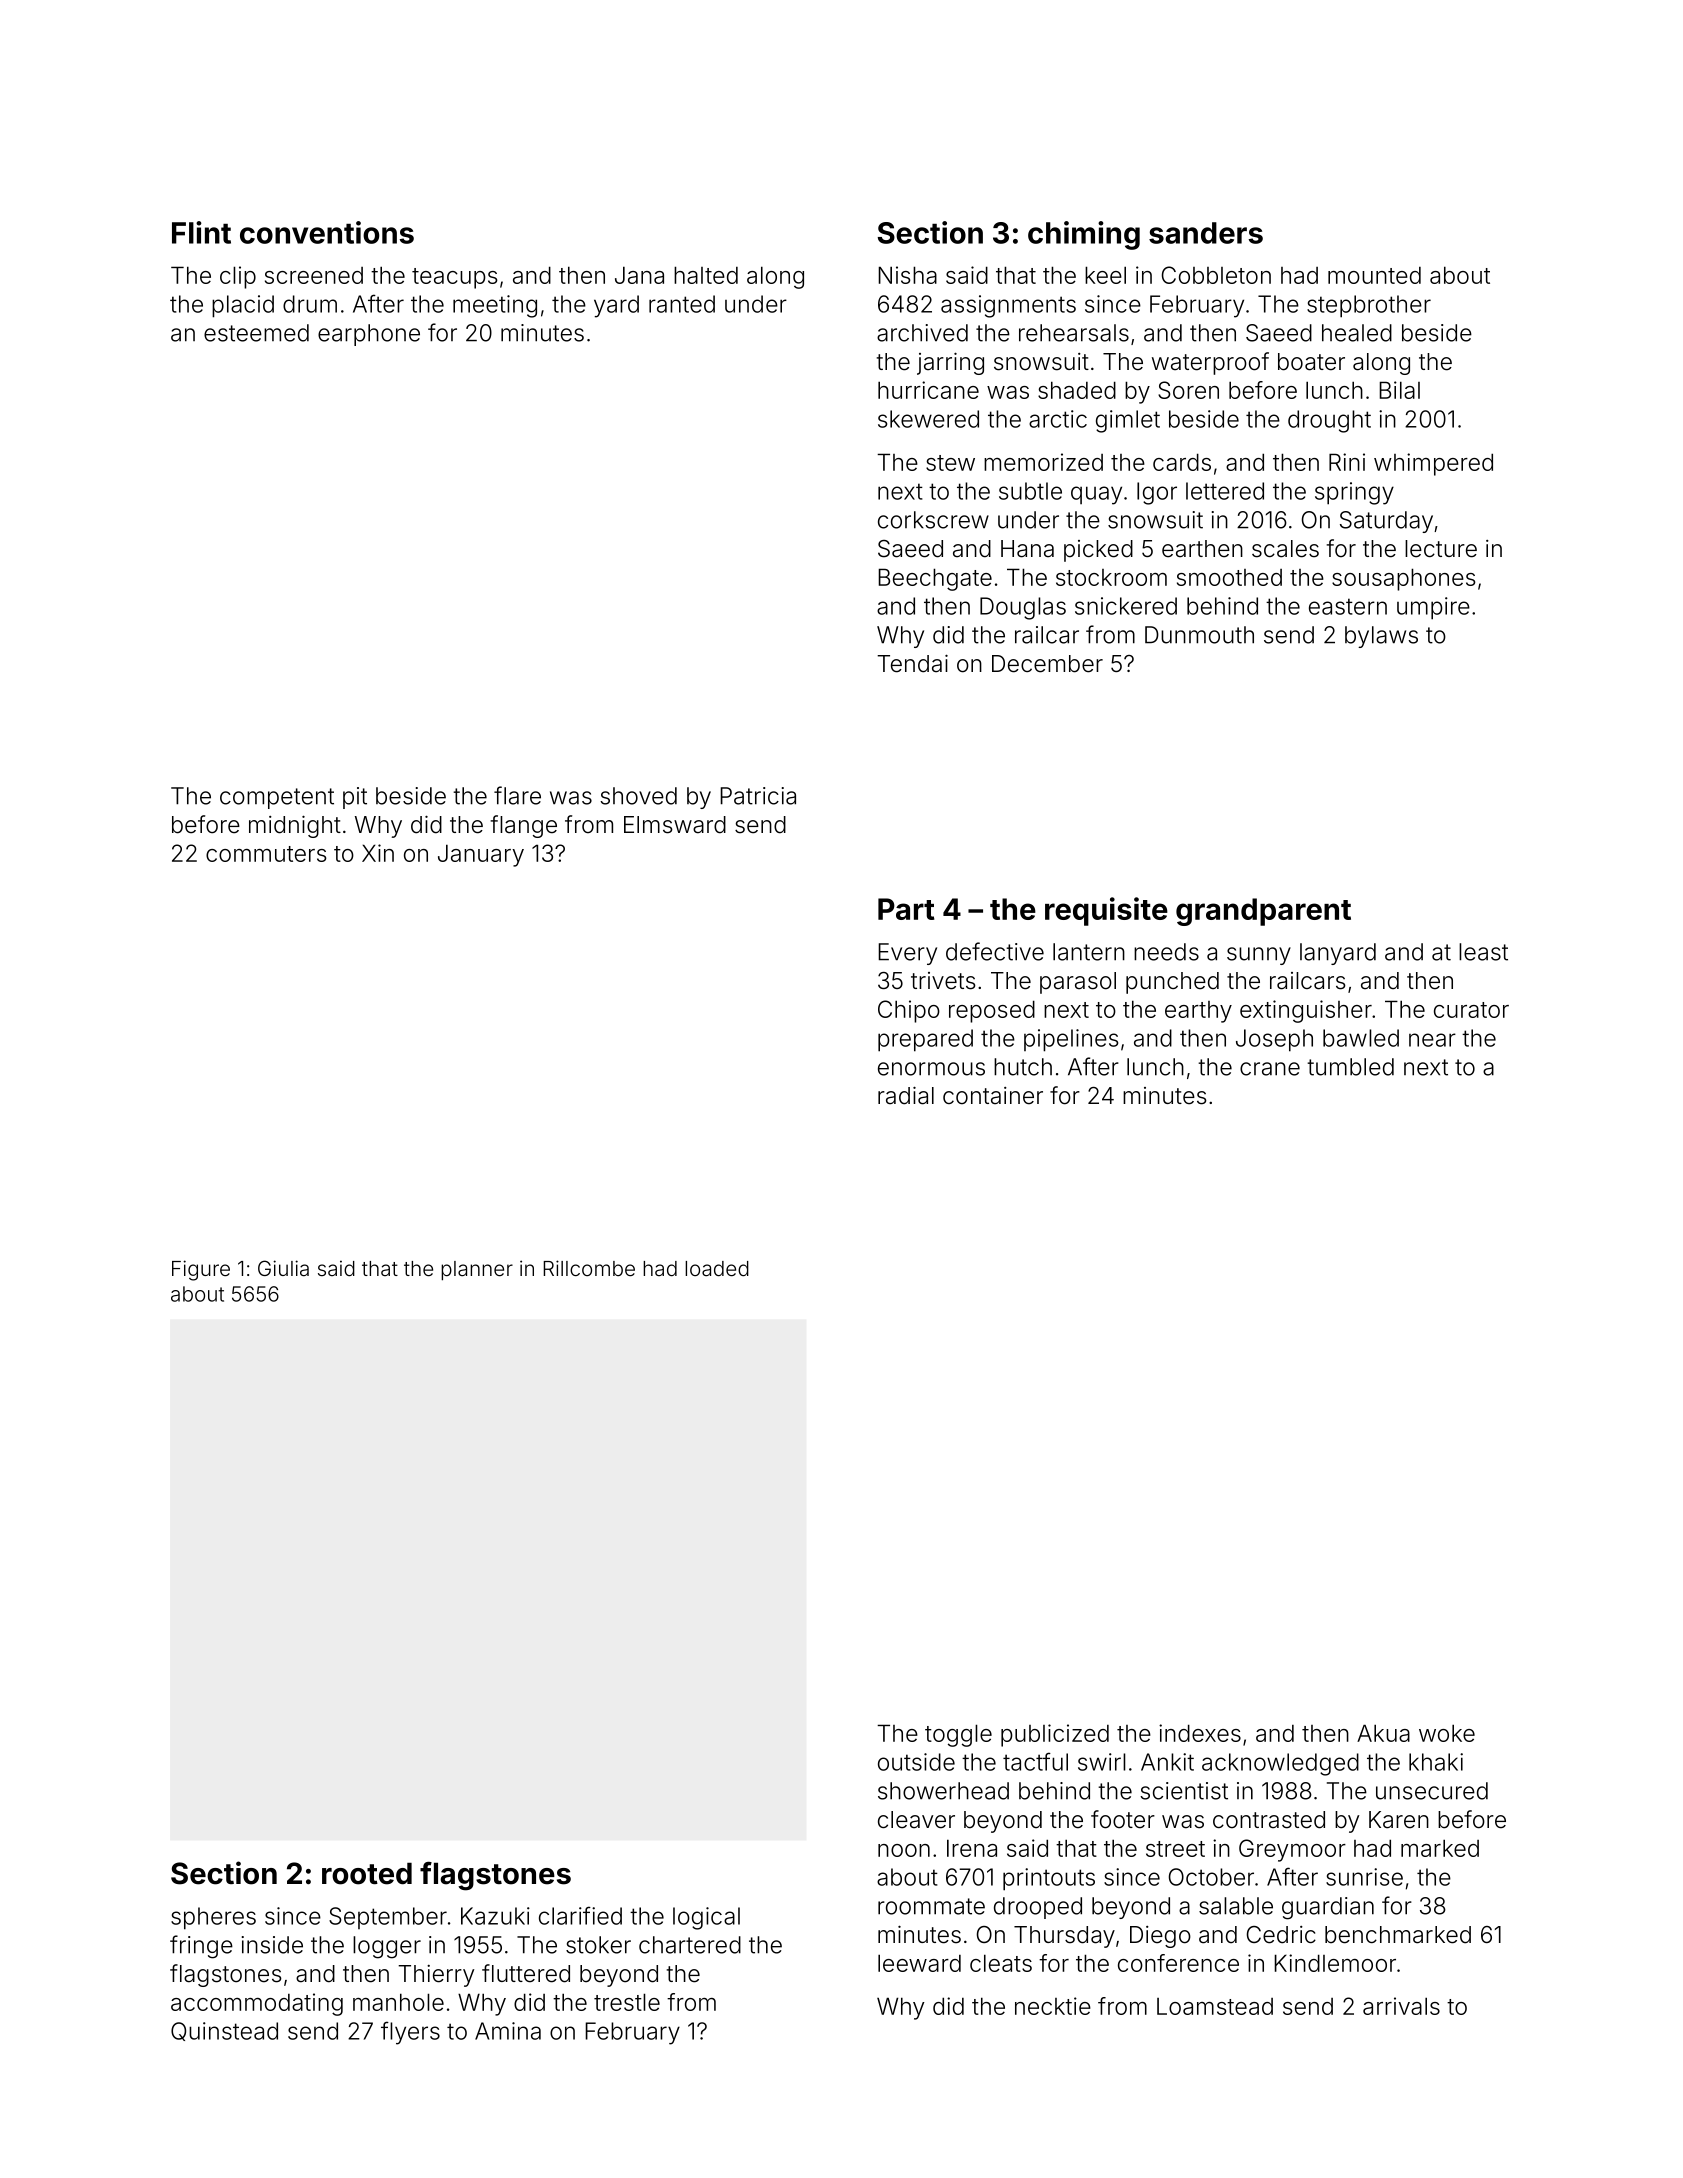 This screenshot has height=2178, width=1683. Describe the element at coordinates (477, 1271) in the screenshot. I see `planner` at that location.
